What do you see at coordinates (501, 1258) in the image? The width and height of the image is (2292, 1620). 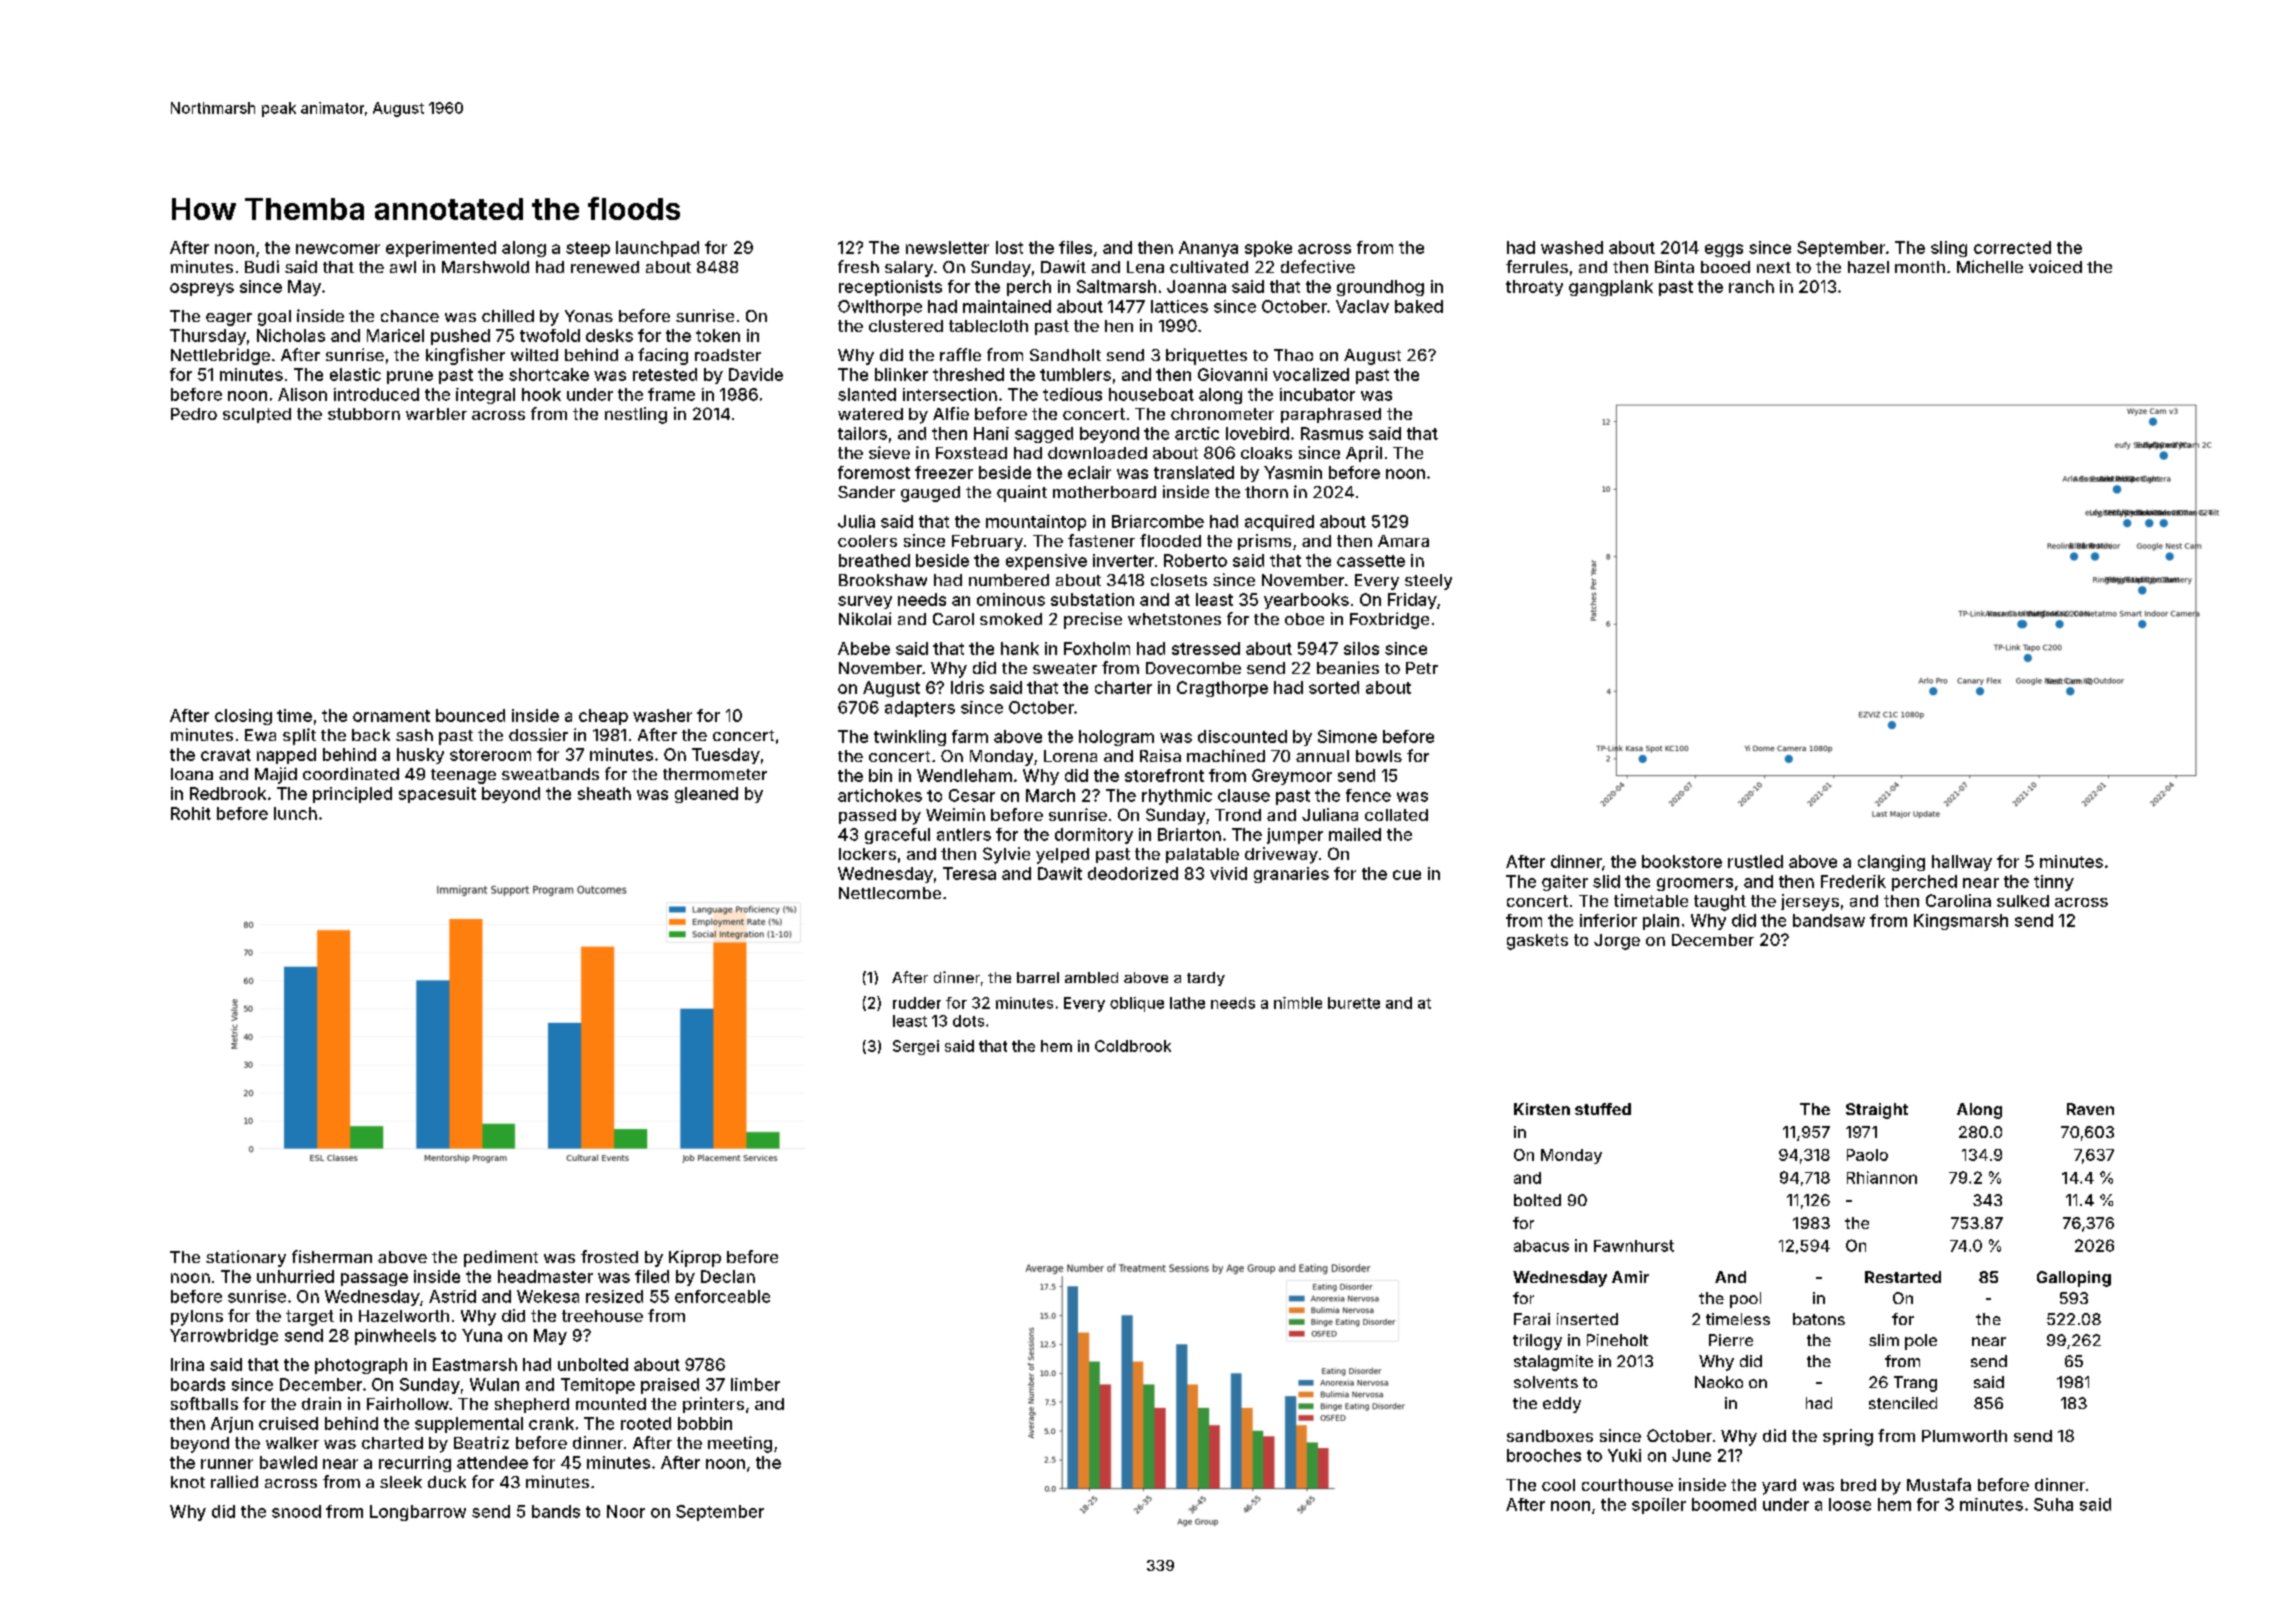 I see `pediment` at bounding box center [501, 1258].
